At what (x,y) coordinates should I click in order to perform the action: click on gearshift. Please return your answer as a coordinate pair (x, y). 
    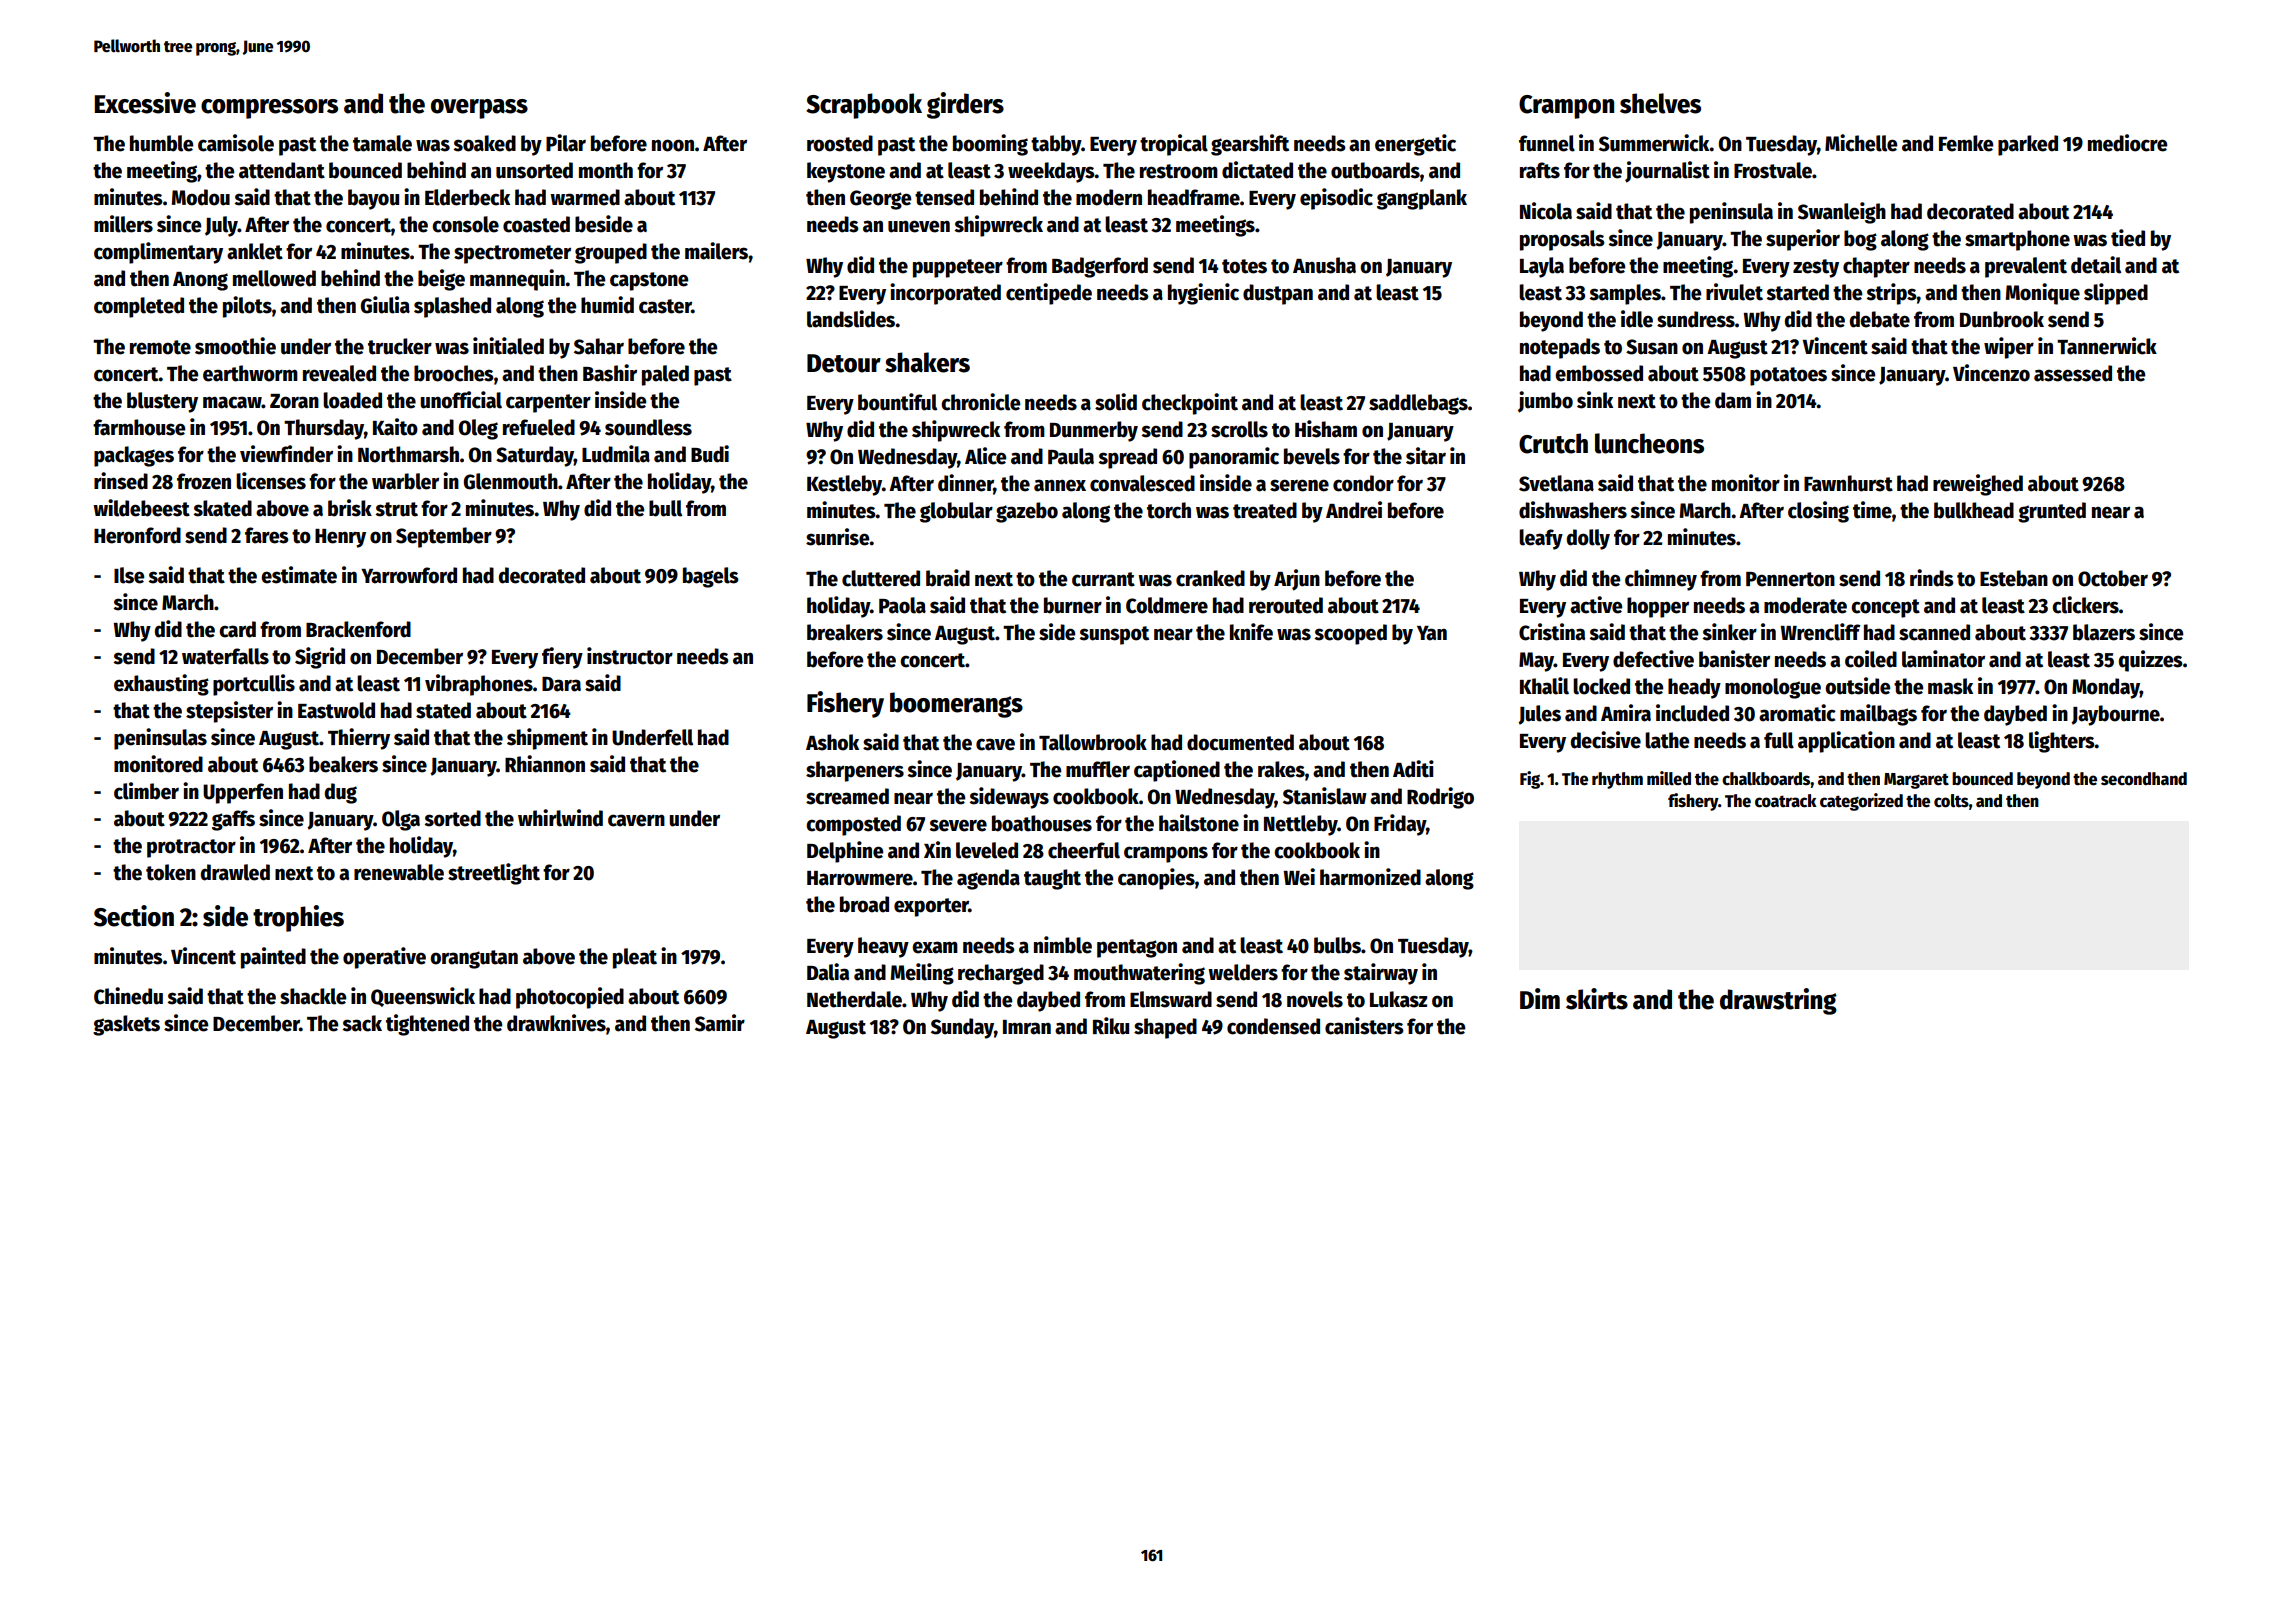
    Looking at the image, I should click on (1250, 145).
